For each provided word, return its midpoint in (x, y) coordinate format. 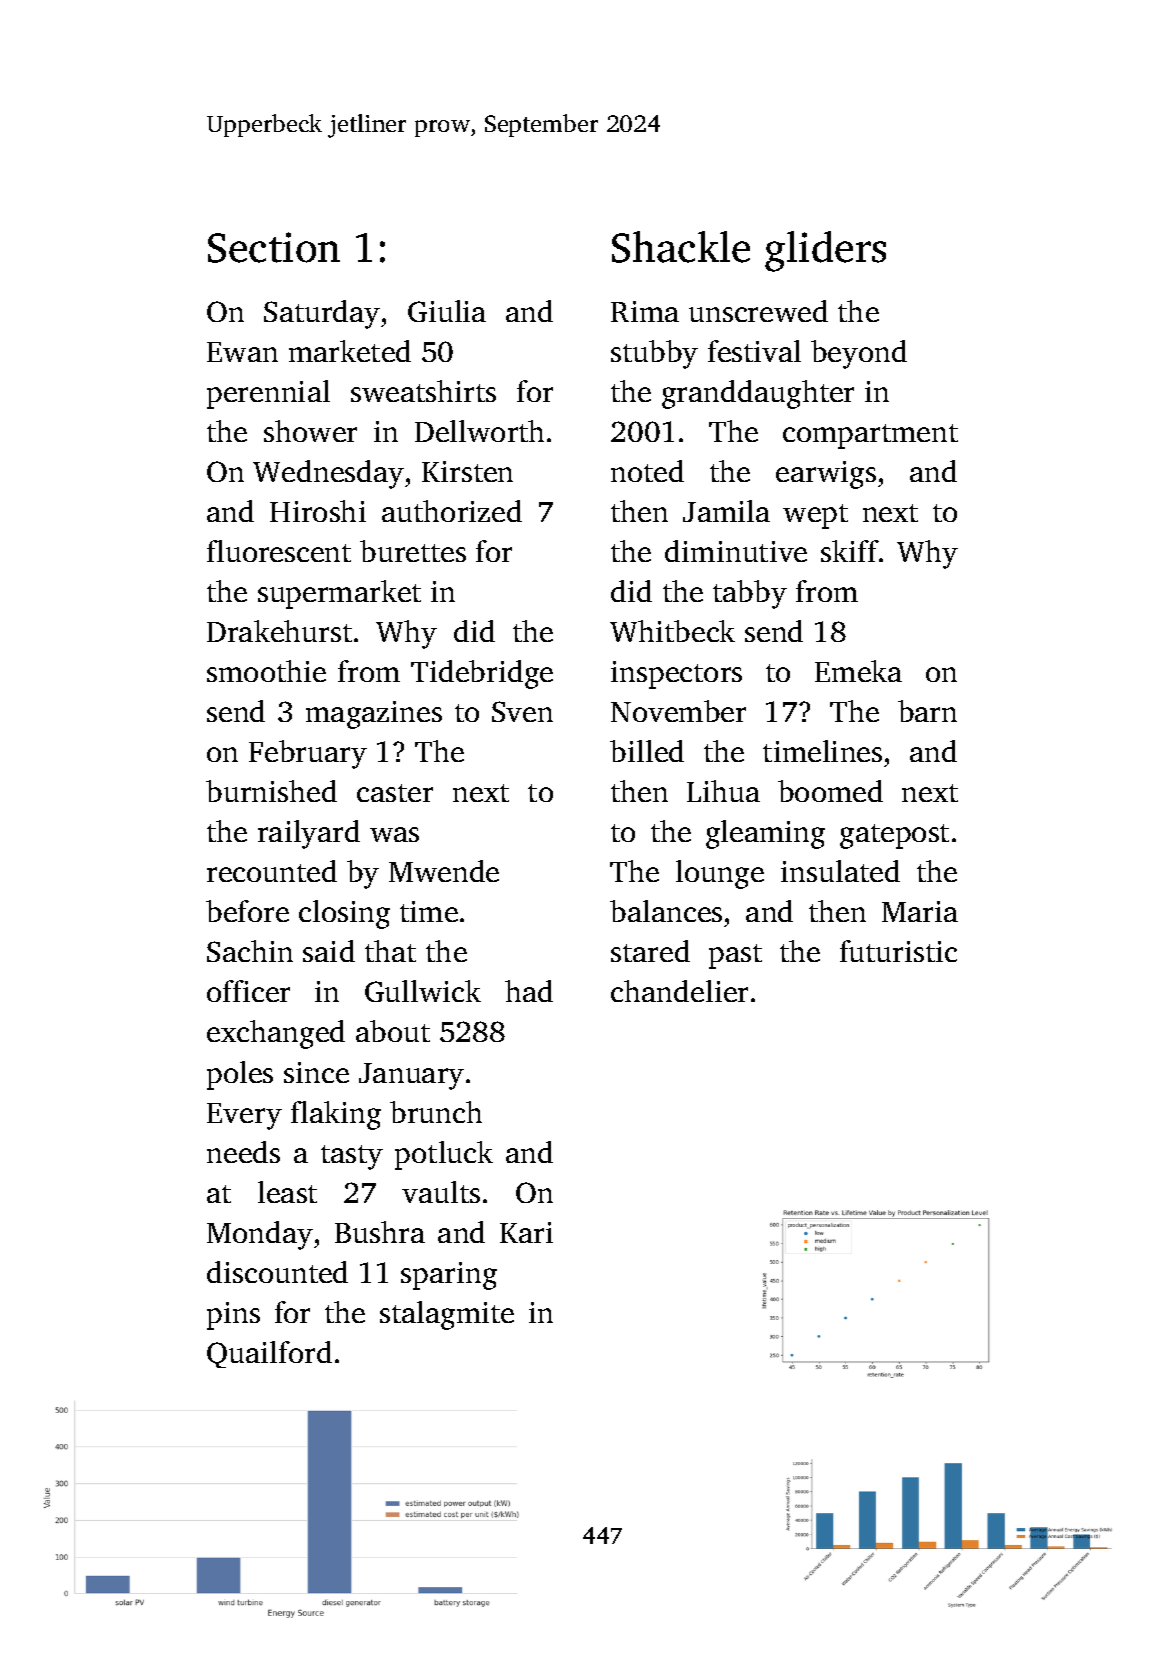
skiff (850, 551)
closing (344, 914)
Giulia (447, 311)
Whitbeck (672, 631)
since (316, 1072)
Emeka (858, 671)
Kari (526, 1232)
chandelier (679, 991)
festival (754, 351)
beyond (859, 354)
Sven (522, 711)
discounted (277, 1272)
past (735, 956)
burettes (413, 551)
